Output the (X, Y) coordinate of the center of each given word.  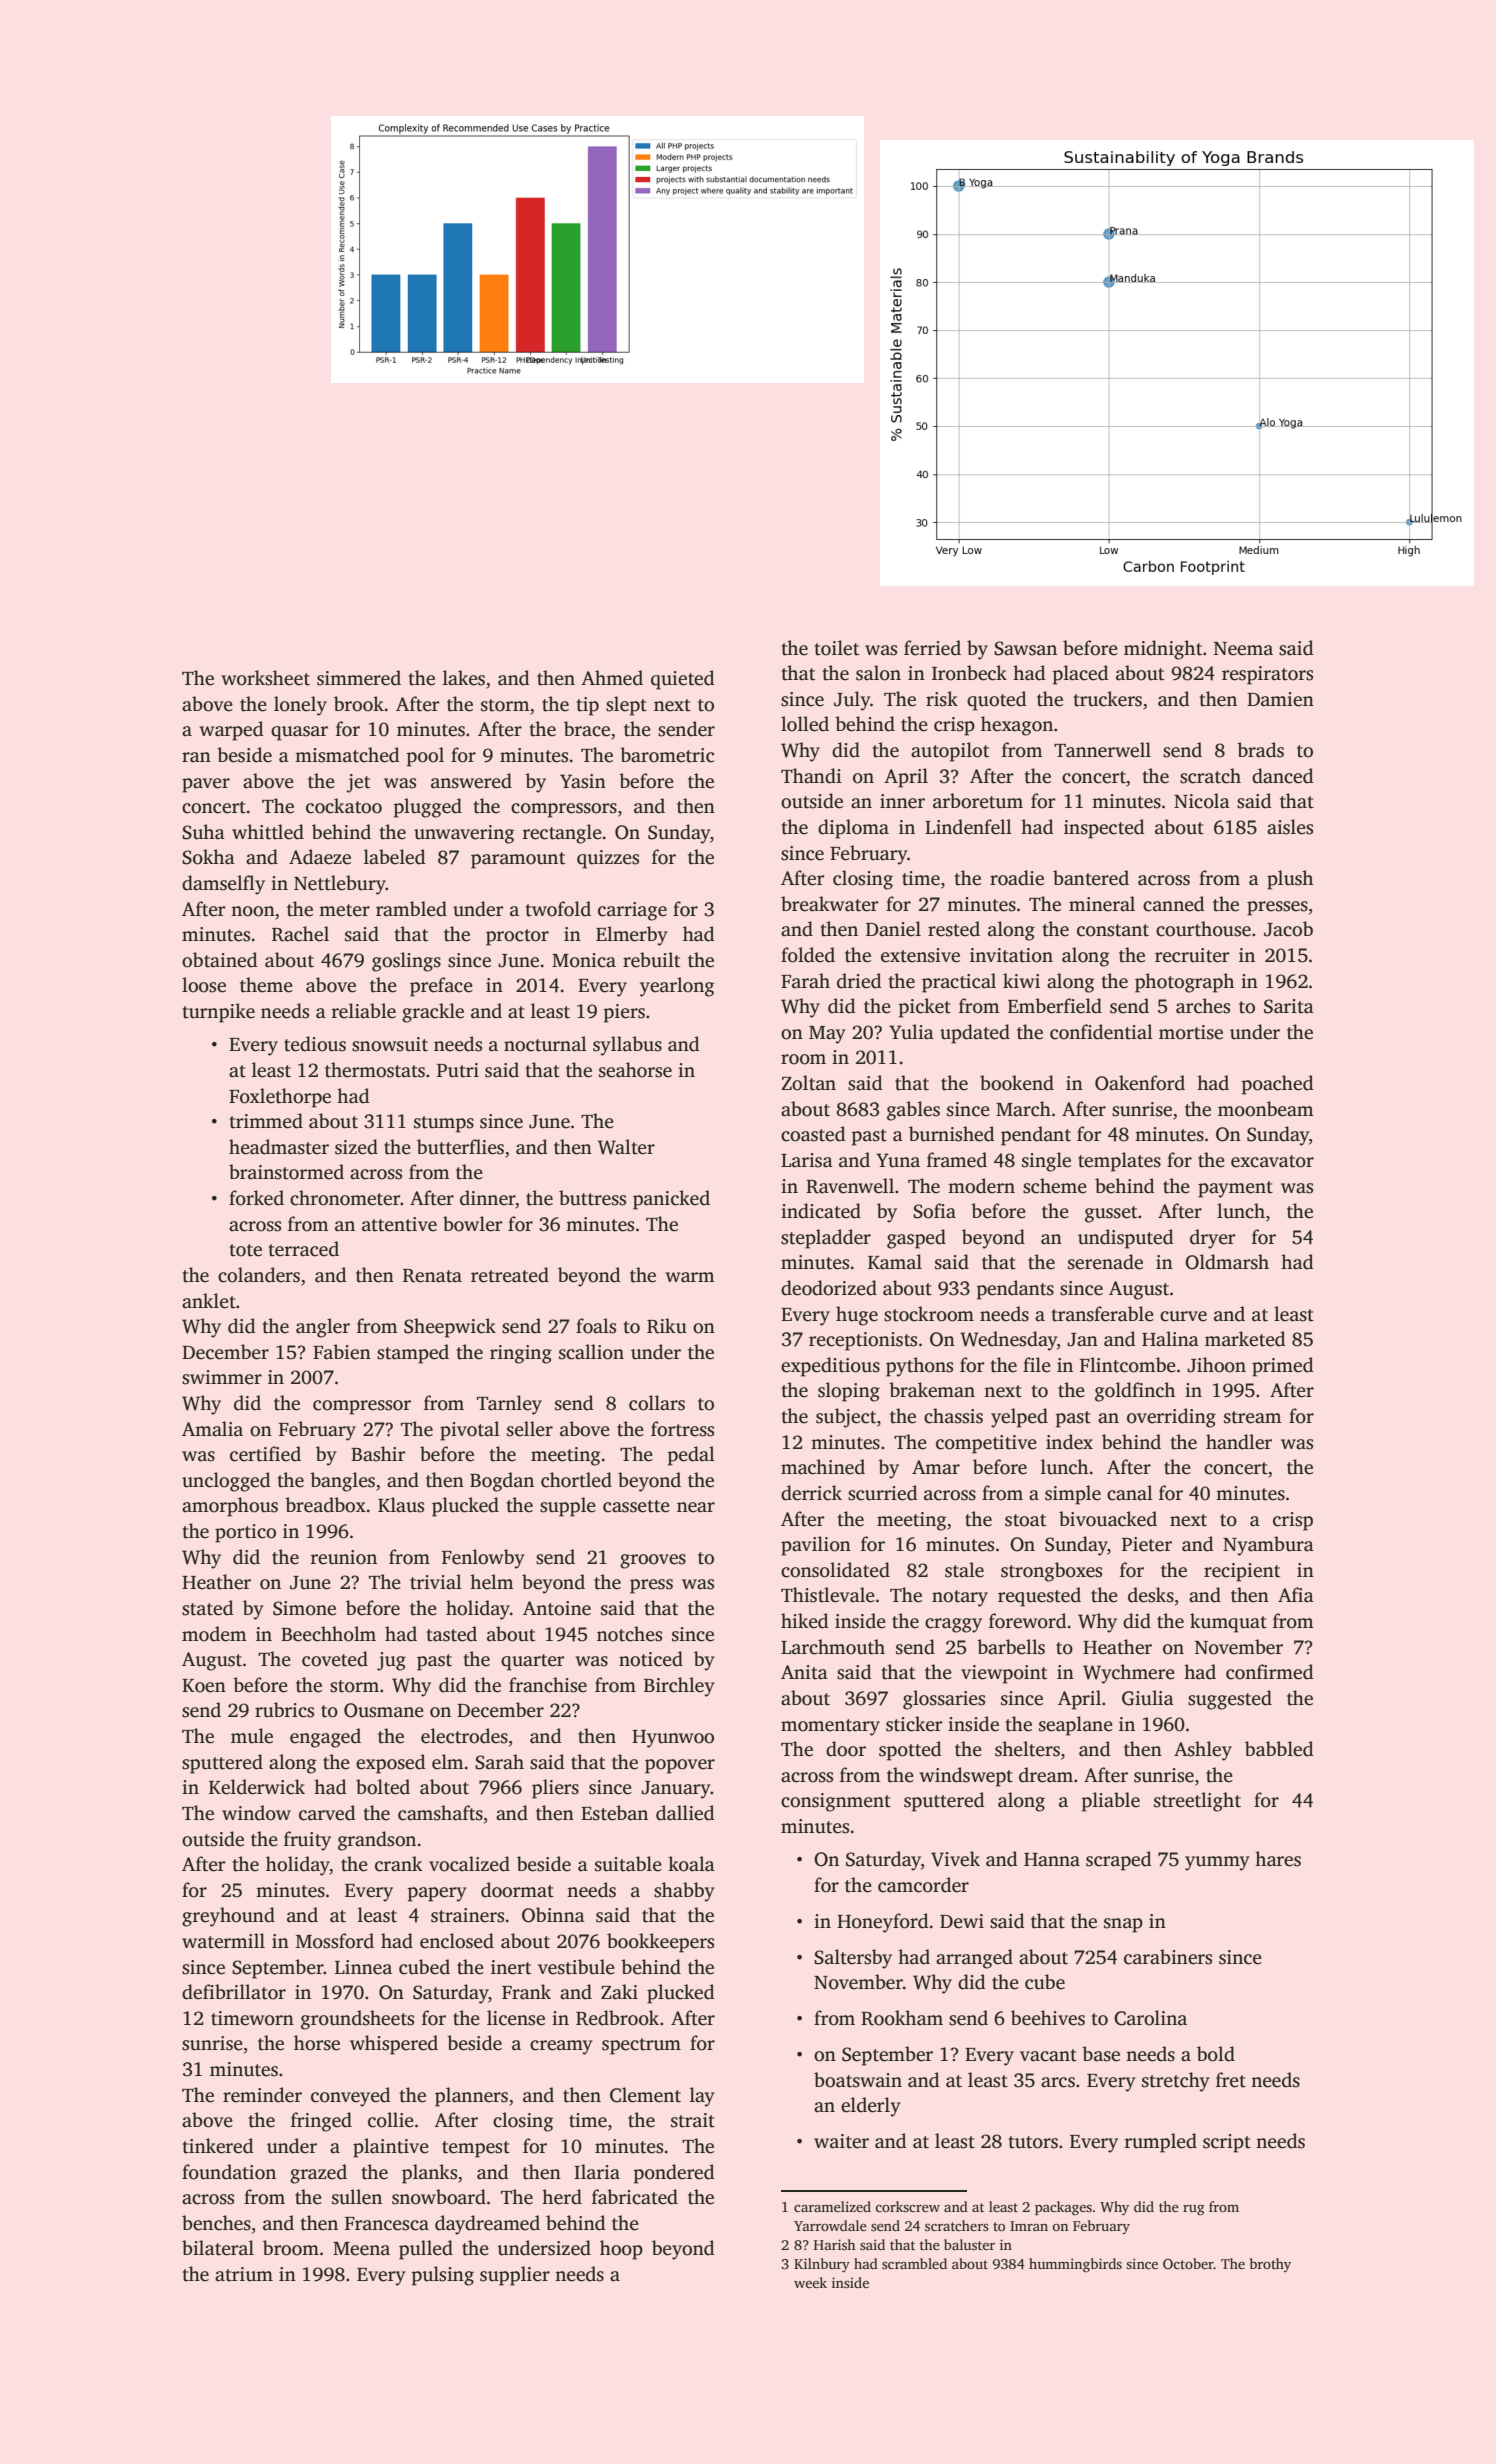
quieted (682, 680)
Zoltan (808, 1083)
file (1037, 1365)
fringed (321, 2122)
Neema (1243, 649)
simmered (359, 678)
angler (323, 1328)
